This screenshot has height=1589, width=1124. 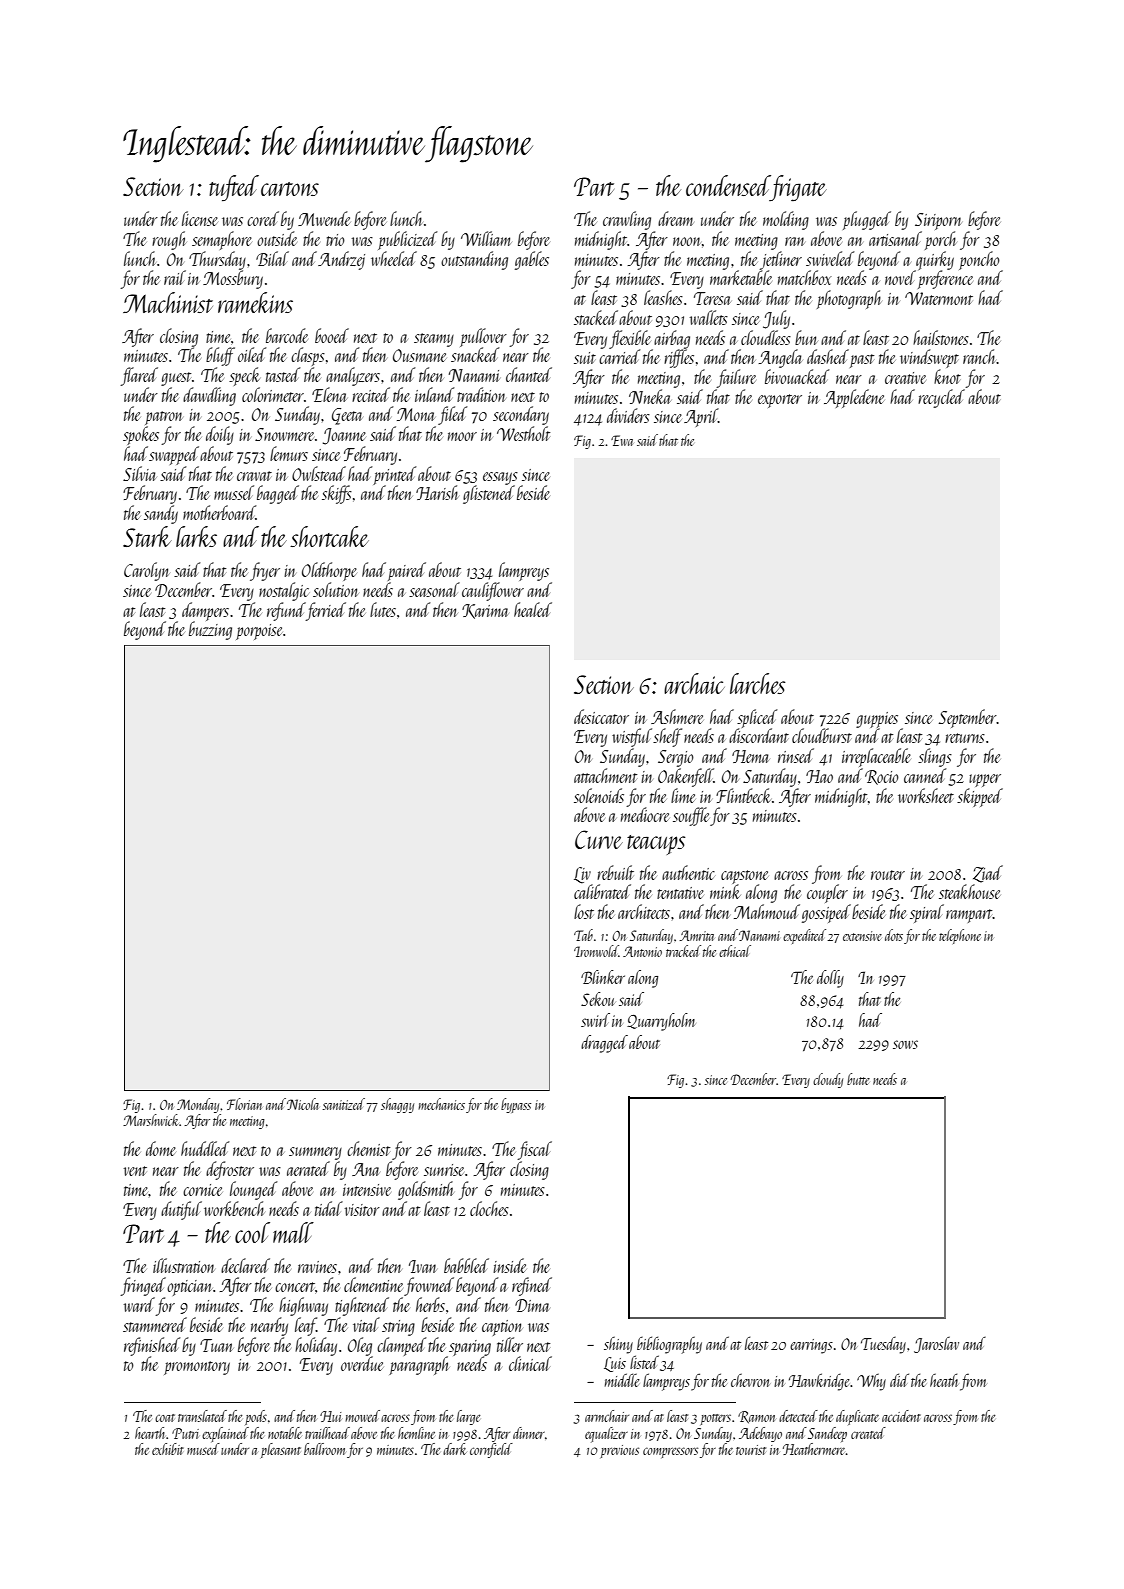 What do you see at coordinates (368, 1148) in the screenshot?
I see `chemist` at bounding box center [368, 1148].
